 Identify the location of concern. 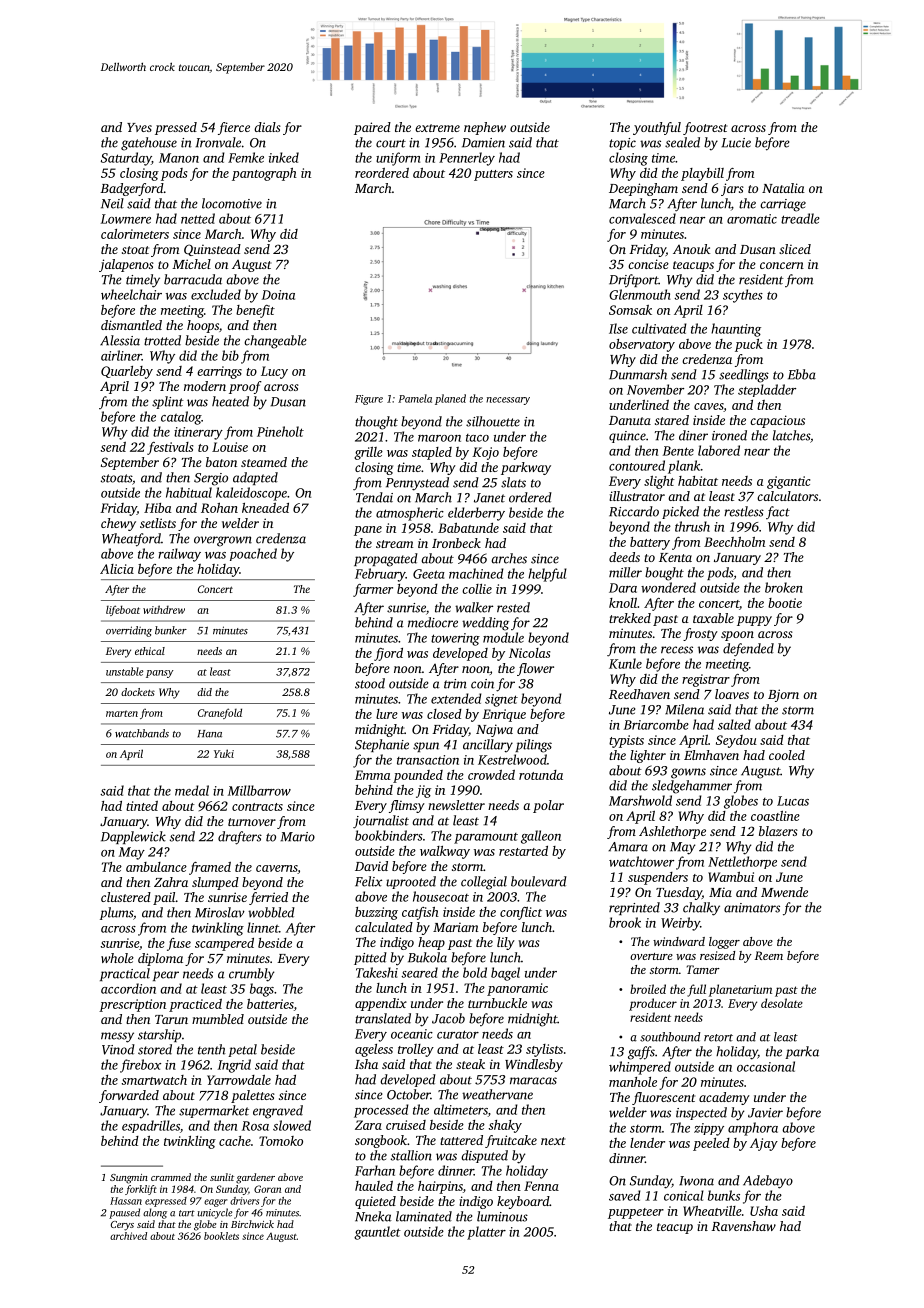
(782, 265).
